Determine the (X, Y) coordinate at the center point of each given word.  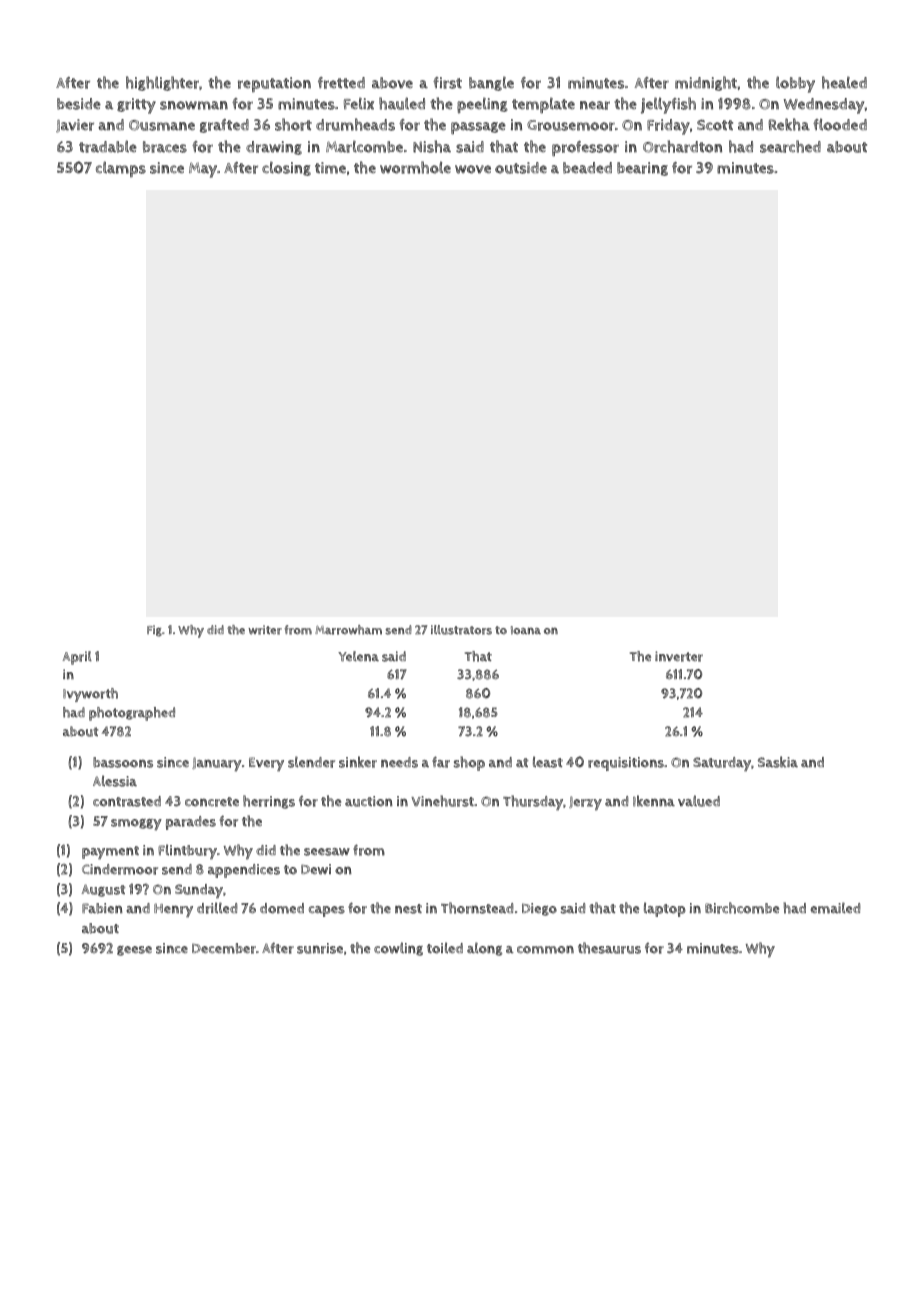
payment (110, 853)
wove (473, 169)
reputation (274, 84)
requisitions (626, 764)
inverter (679, 656)
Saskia (778, 762)
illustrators (461, 630)
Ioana (526, 630)
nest (408, 909)
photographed (132, 714)
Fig (154, 631)
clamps (121, 169)
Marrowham (348, 630)
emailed (835, 908)
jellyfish (668, 105)
